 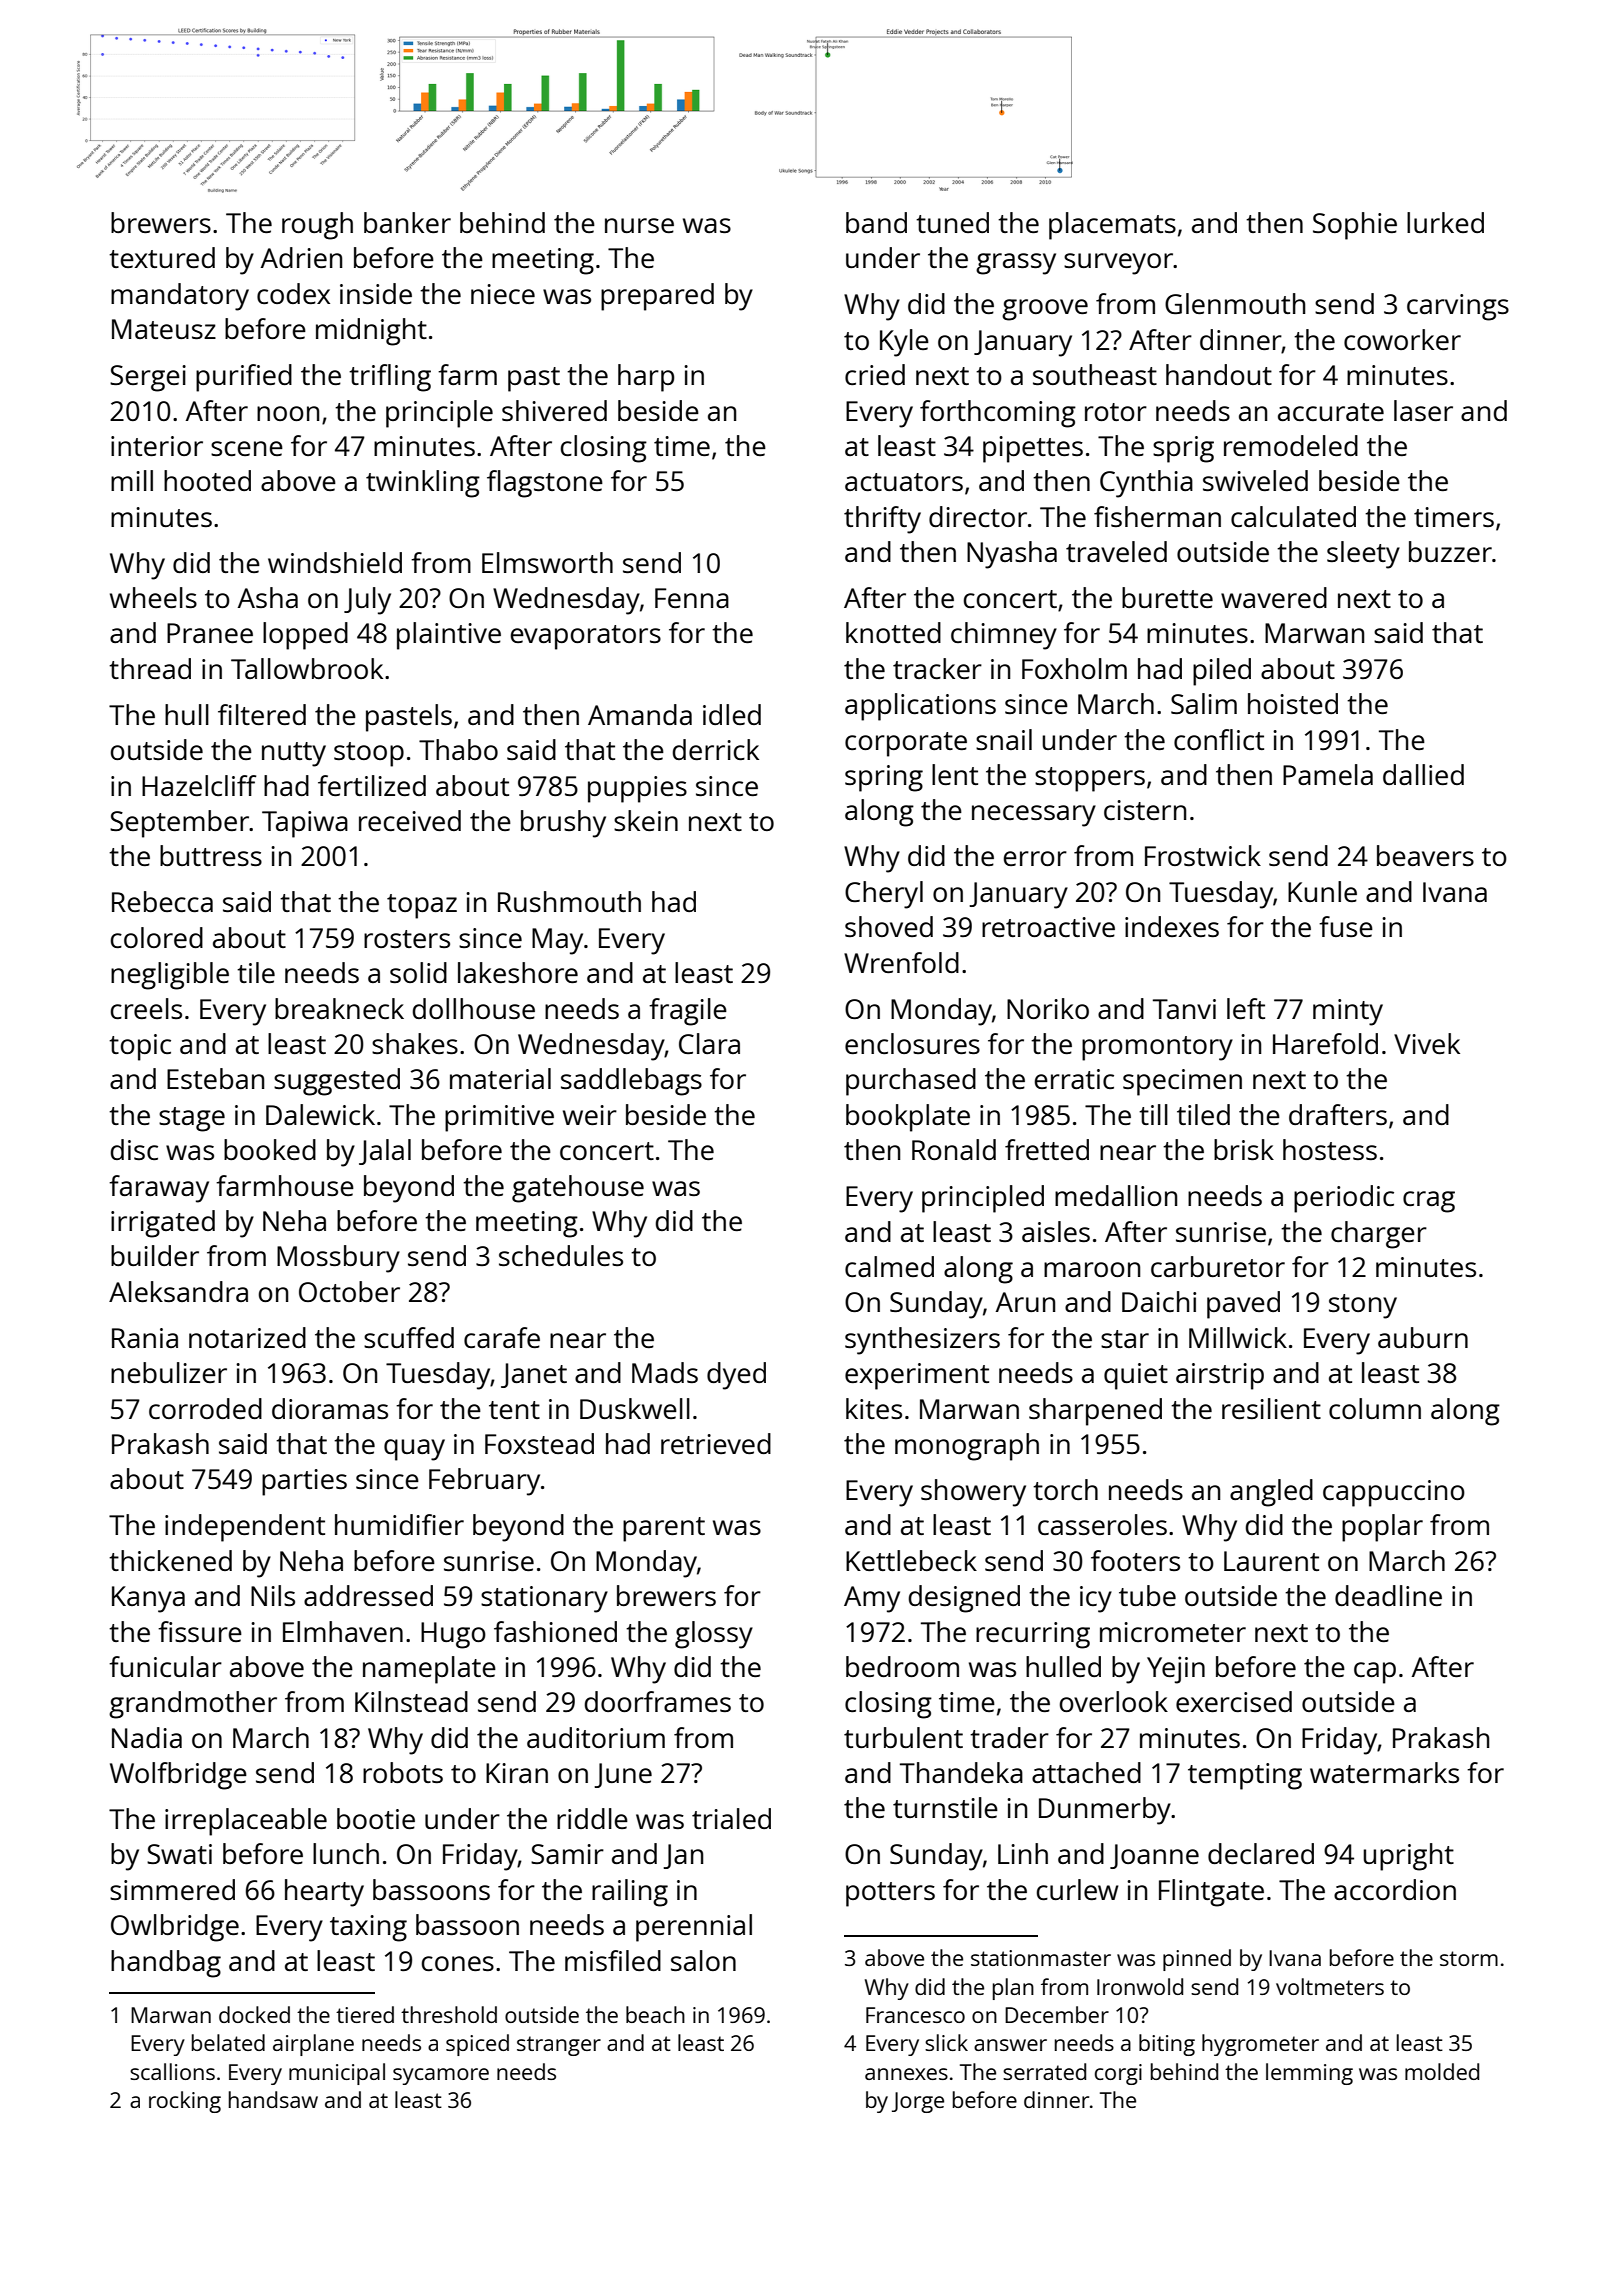 What do you see at coordinates (422, 906) in the screenshot?
I see `topaz` at bounding box center [422, 906].
